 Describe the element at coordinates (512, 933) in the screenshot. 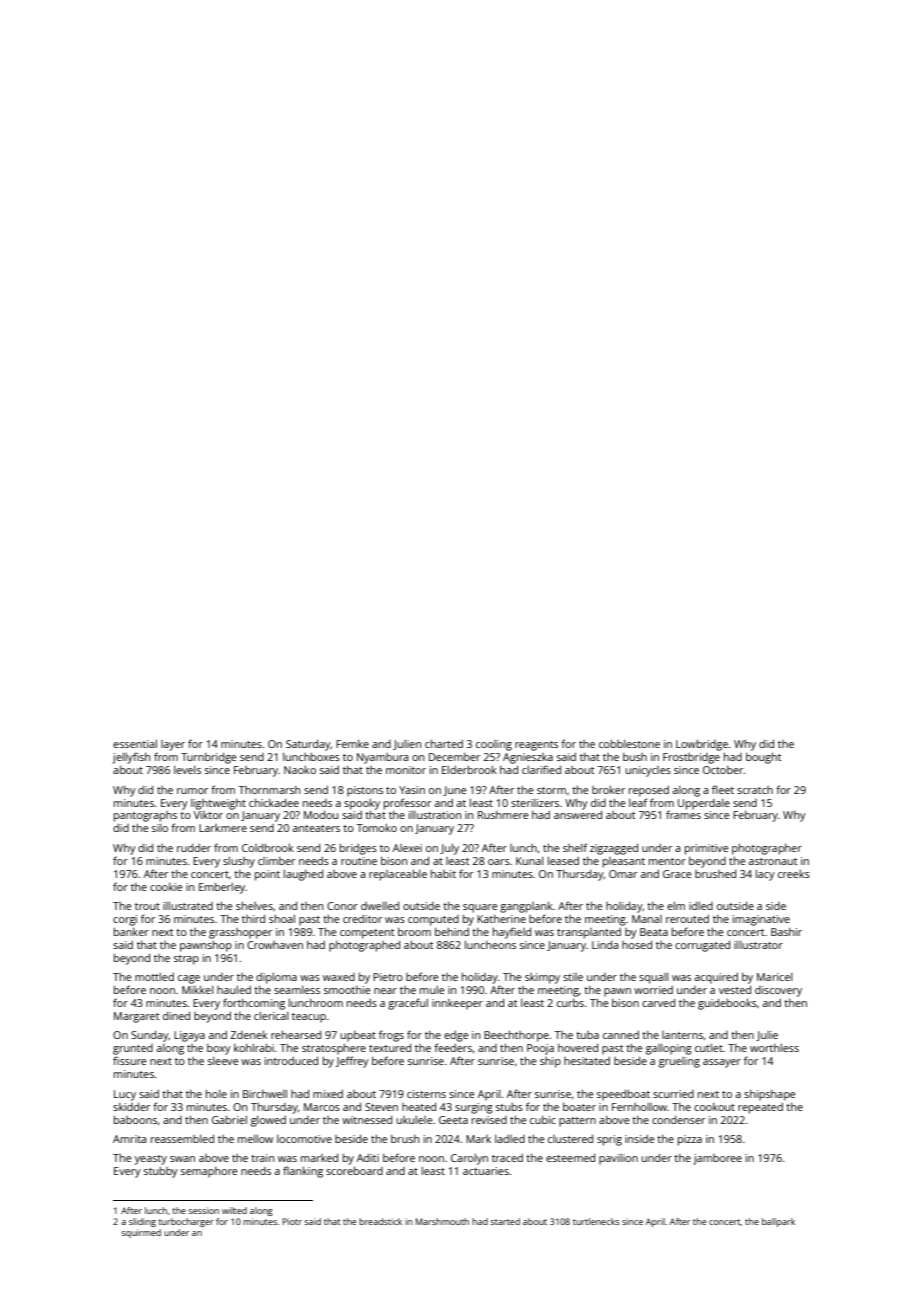

I see `hayfield` at that location.
